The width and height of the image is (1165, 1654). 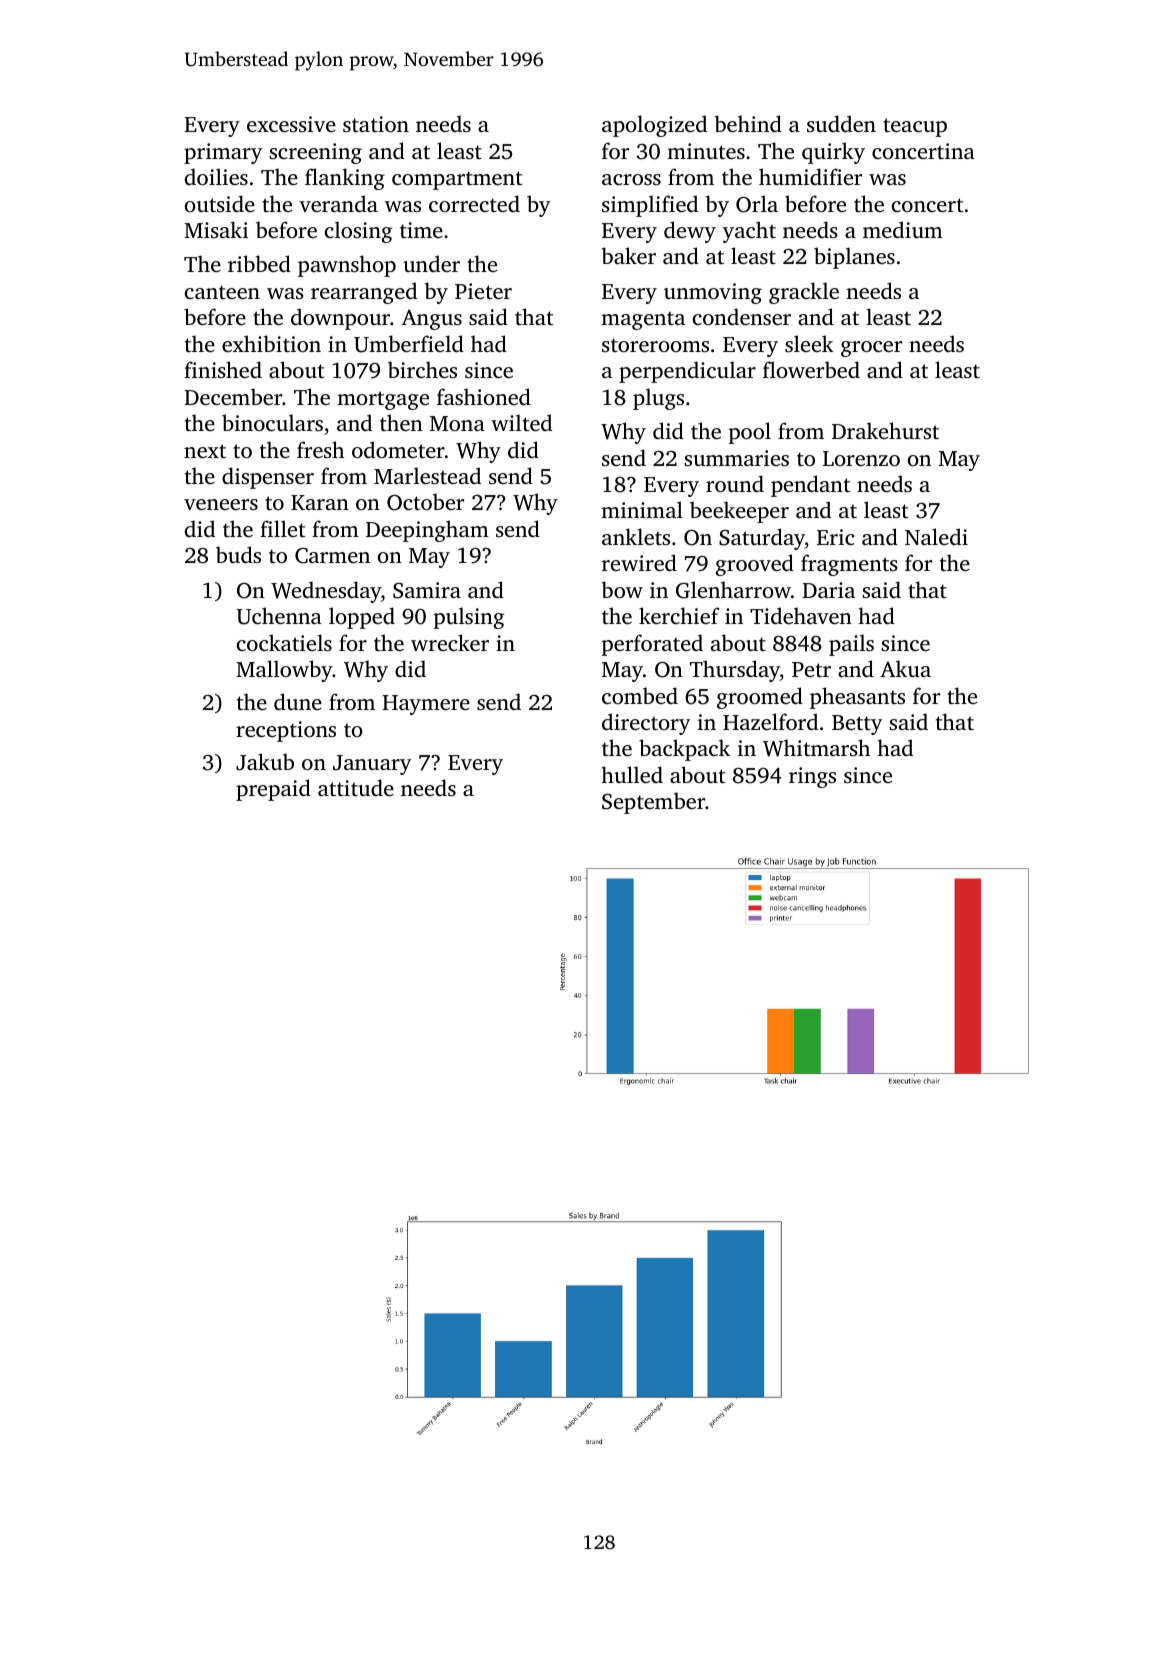 What do you see at coordinates (286, 731) in the image?
I see `receptions` at bounding box center [286, 731].
